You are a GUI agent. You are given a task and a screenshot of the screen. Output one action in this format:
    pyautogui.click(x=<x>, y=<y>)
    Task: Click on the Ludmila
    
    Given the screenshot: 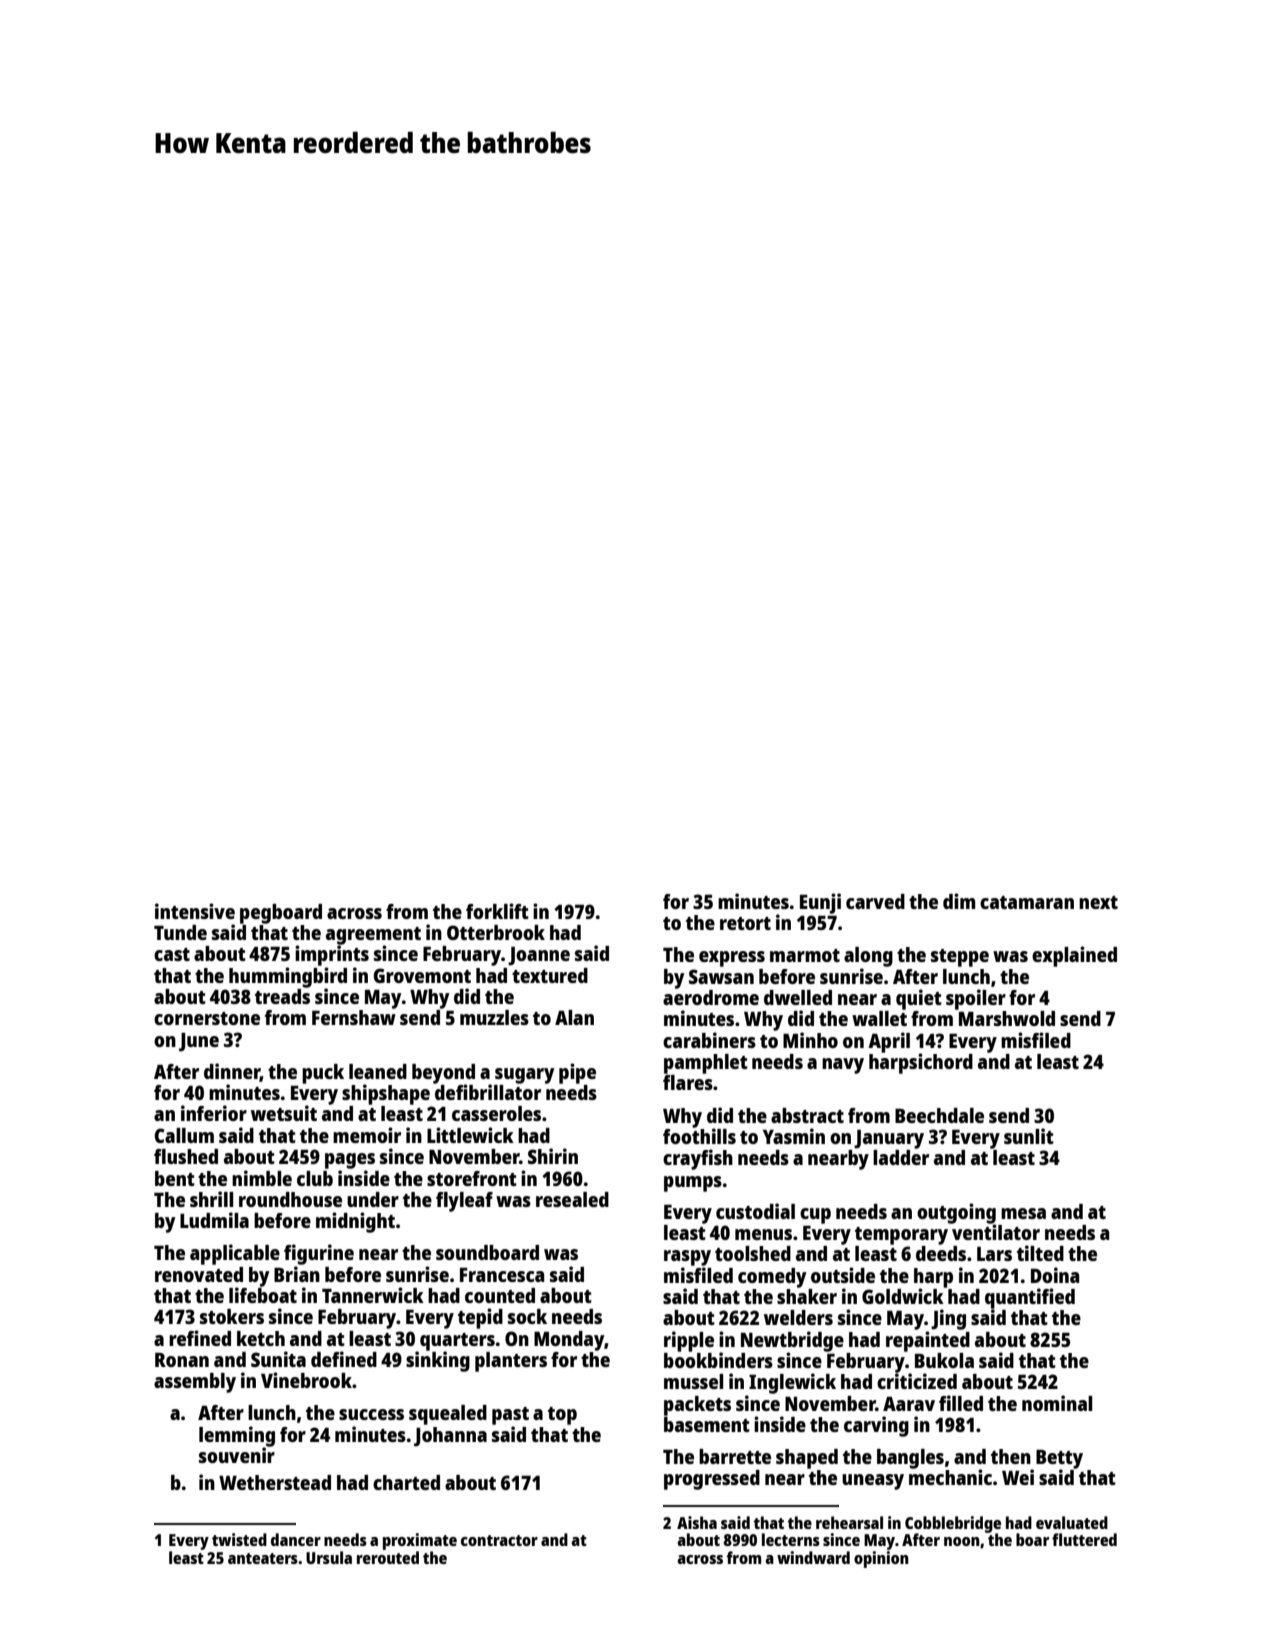 What is the action you would take?
    pyautogui.click(x=214, y=1220)
